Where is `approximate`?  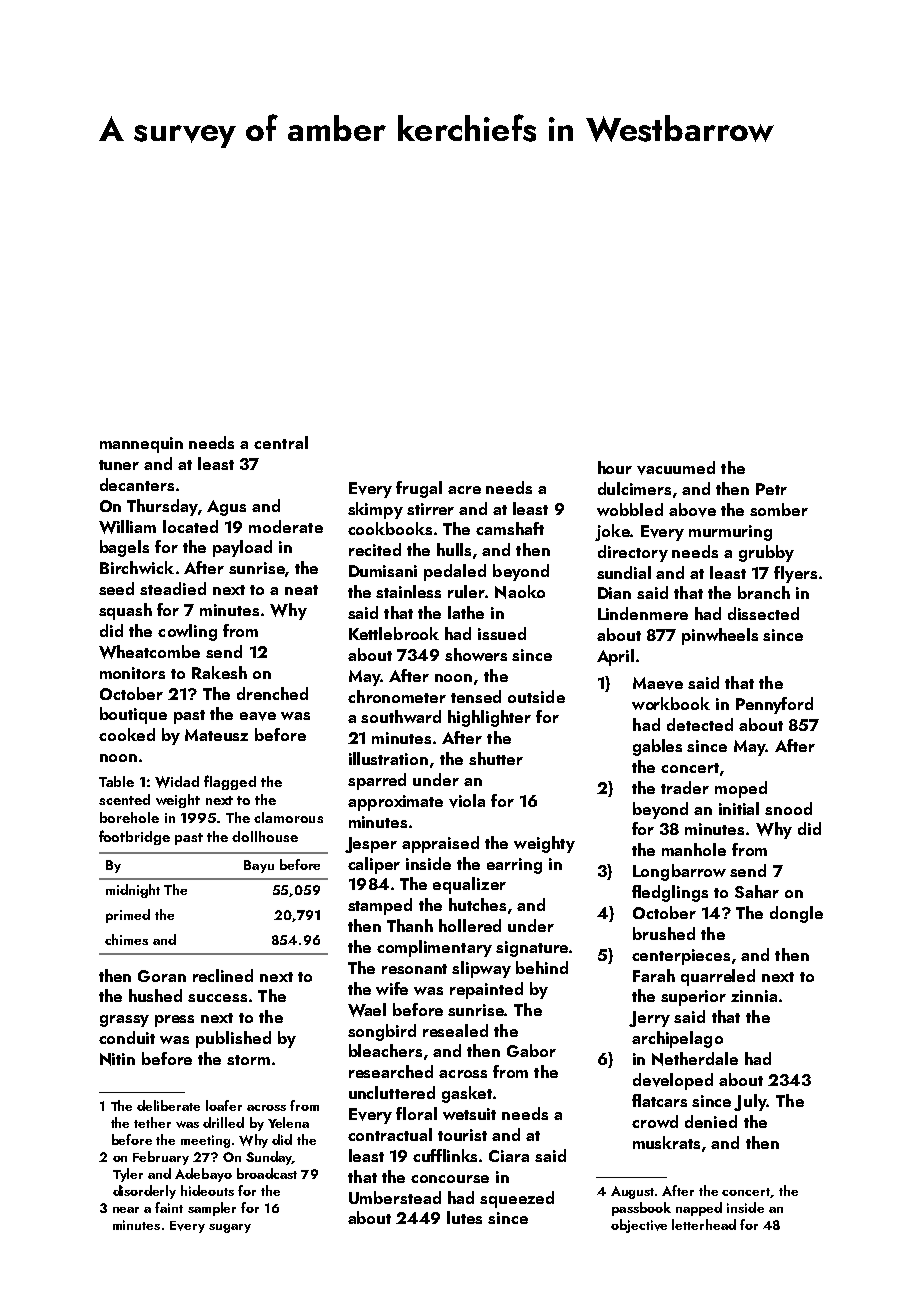 approximate is located at coordinates (395, 803).
